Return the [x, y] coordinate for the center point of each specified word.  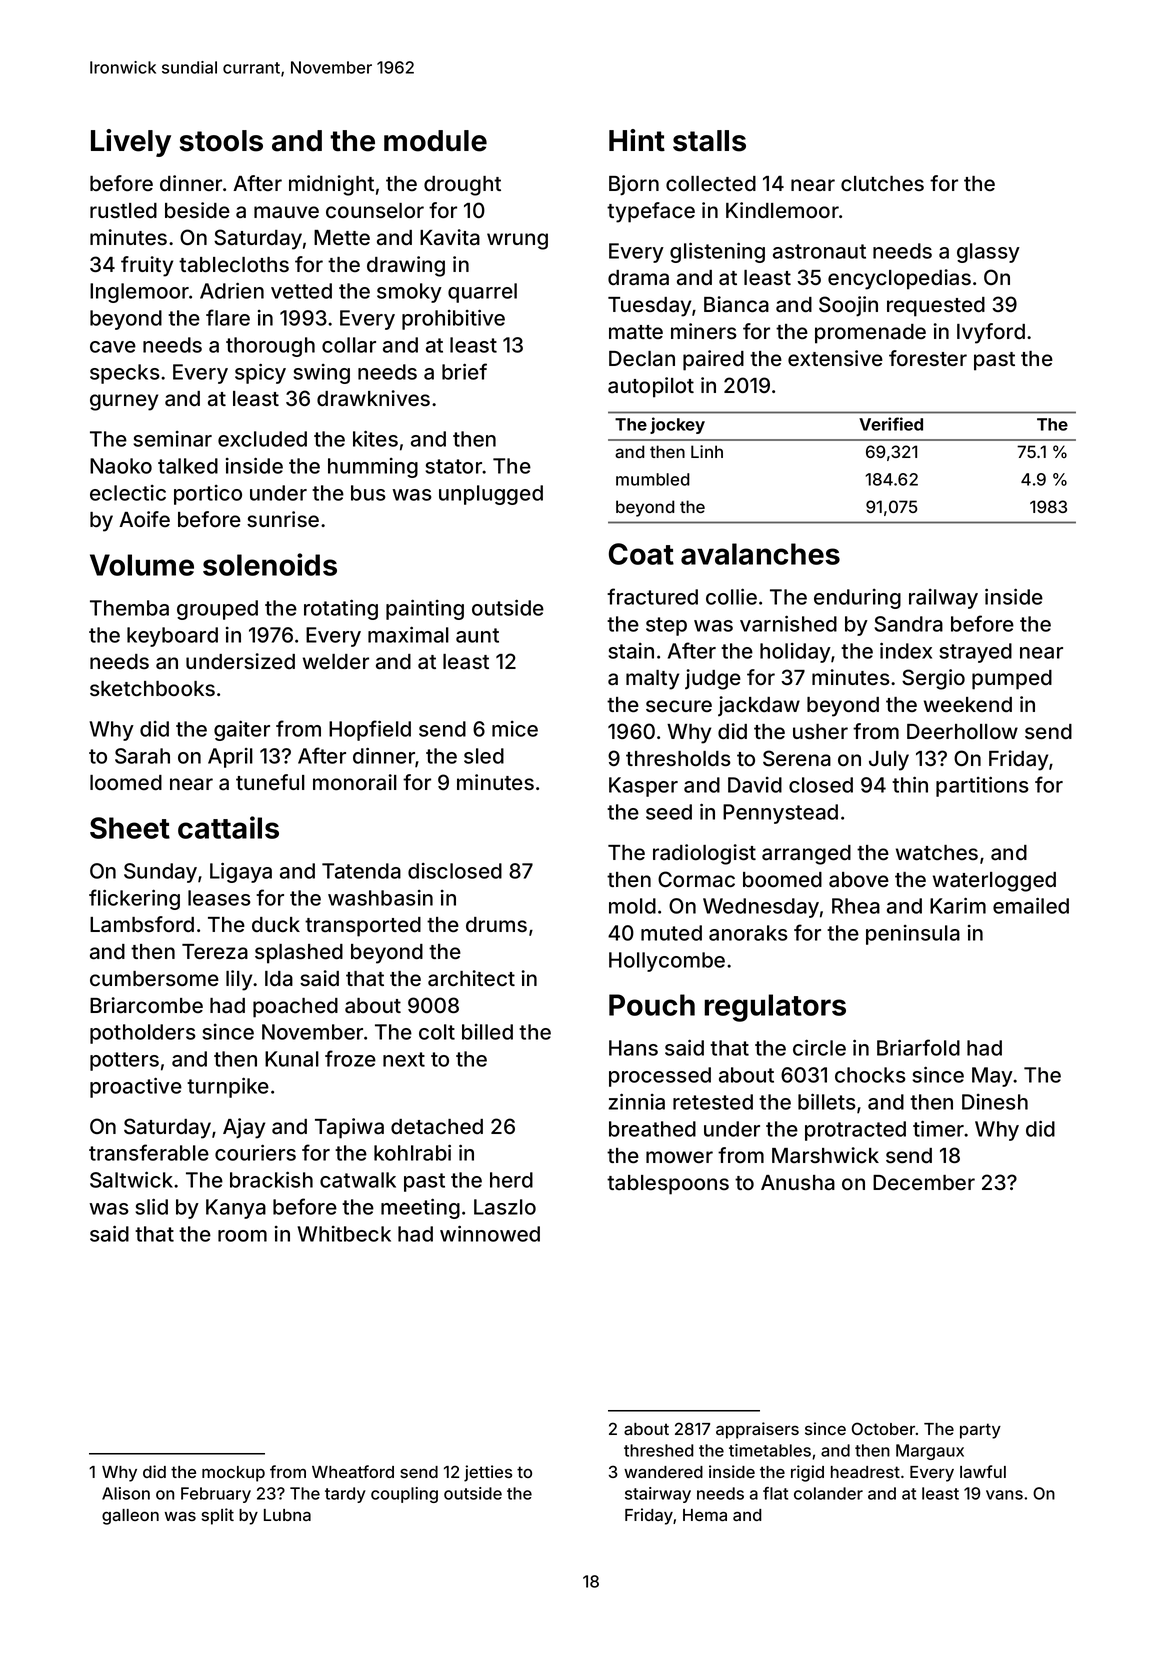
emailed [1031, 905]
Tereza [215, 952]
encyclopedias [899, 279]
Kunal [292, 1059]
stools [221, 141]
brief [464, 371]
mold [632, 906]
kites [375, 438]
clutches [882, 183]
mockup [233, 1474]
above [859, 880]
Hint [637, 140]
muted [671, 933]
